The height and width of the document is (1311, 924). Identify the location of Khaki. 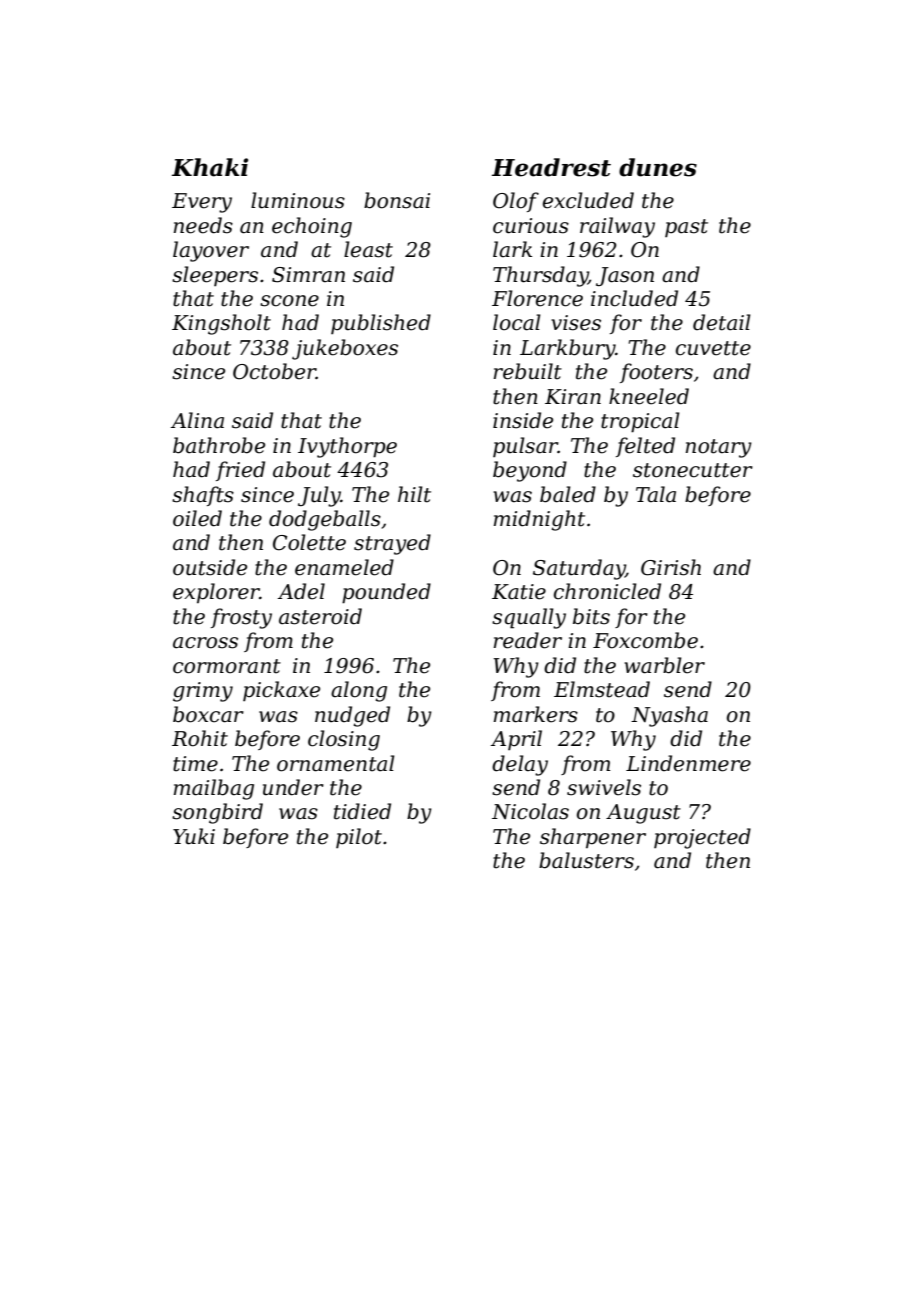
(210, 167).
